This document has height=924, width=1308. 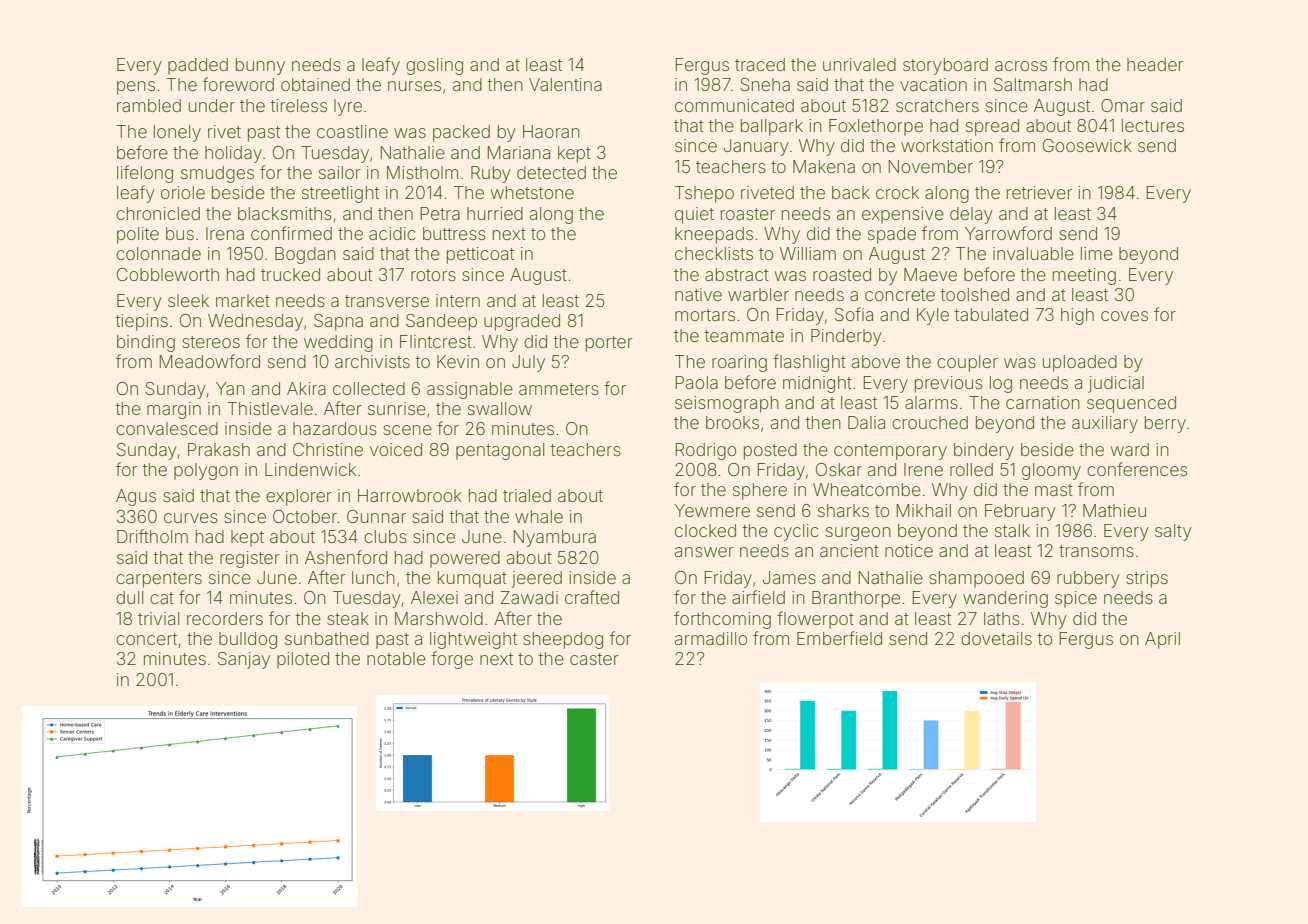 I want to click on explorer, so click(x=299, y=497).
